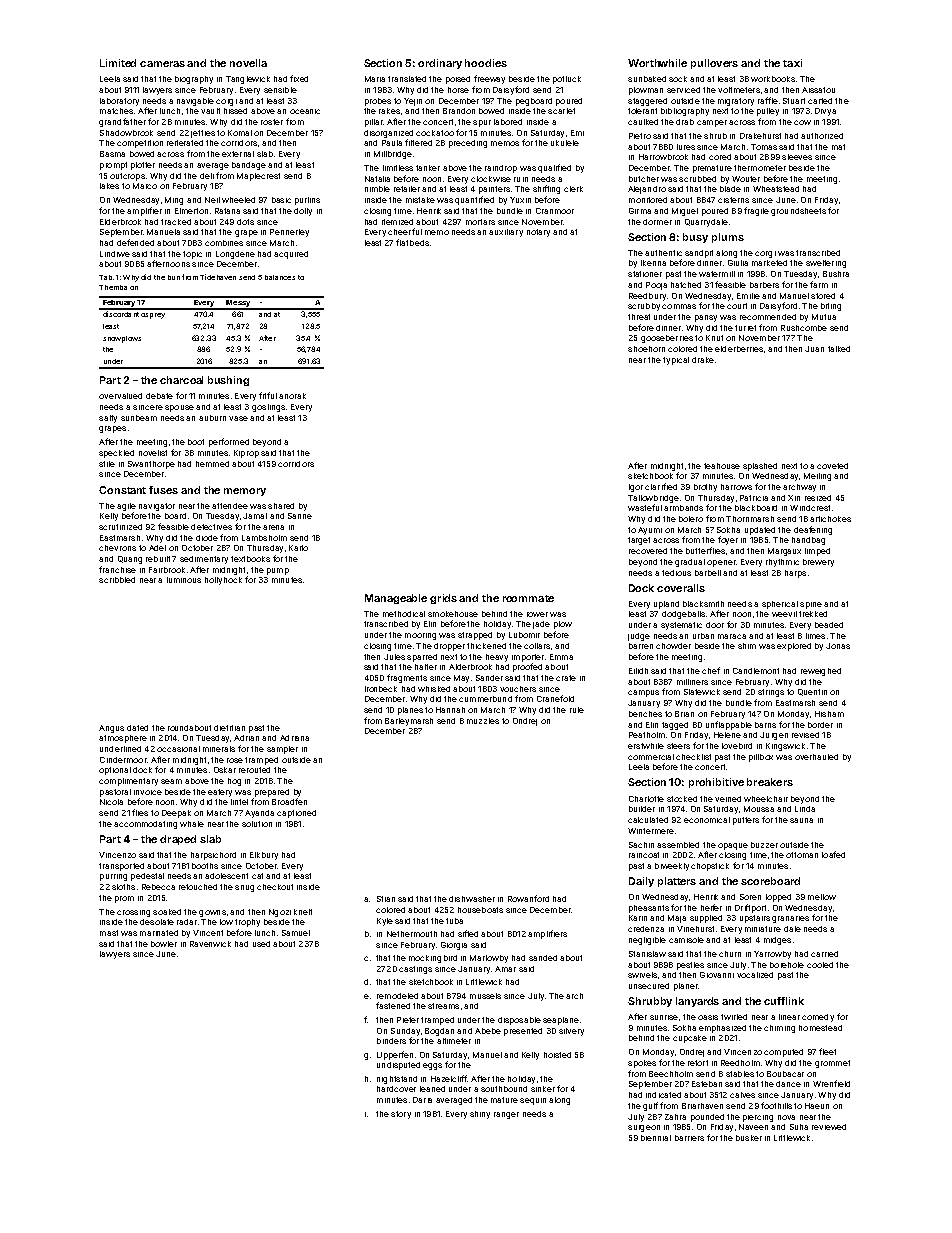 The height and width of the screenshot is (1233, 952). What do you see at coordinates (826, 264) in the screenshot?
I see `sweltering` at bounding box center [826, 264].
